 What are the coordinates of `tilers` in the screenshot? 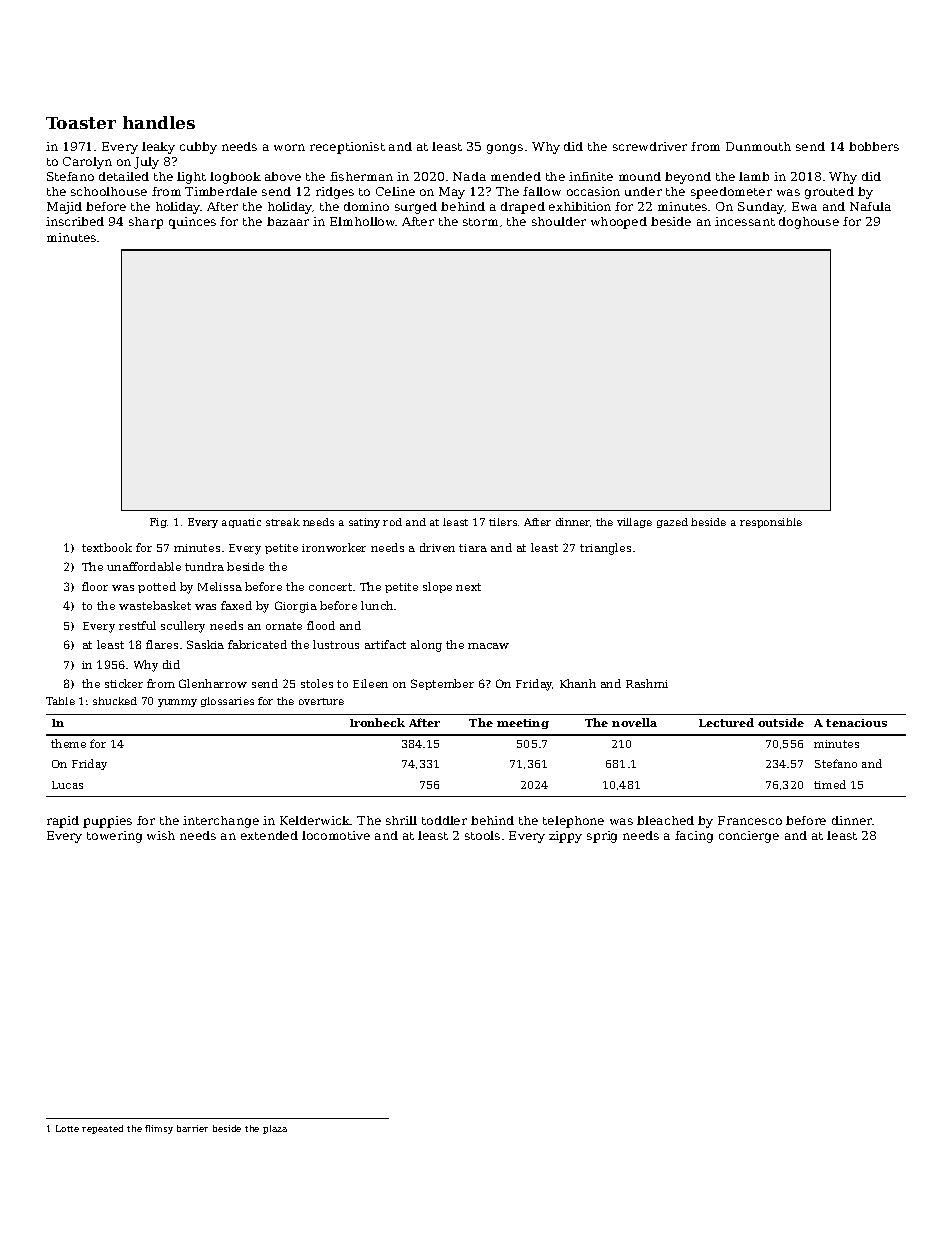 It's located at (503, 522).
